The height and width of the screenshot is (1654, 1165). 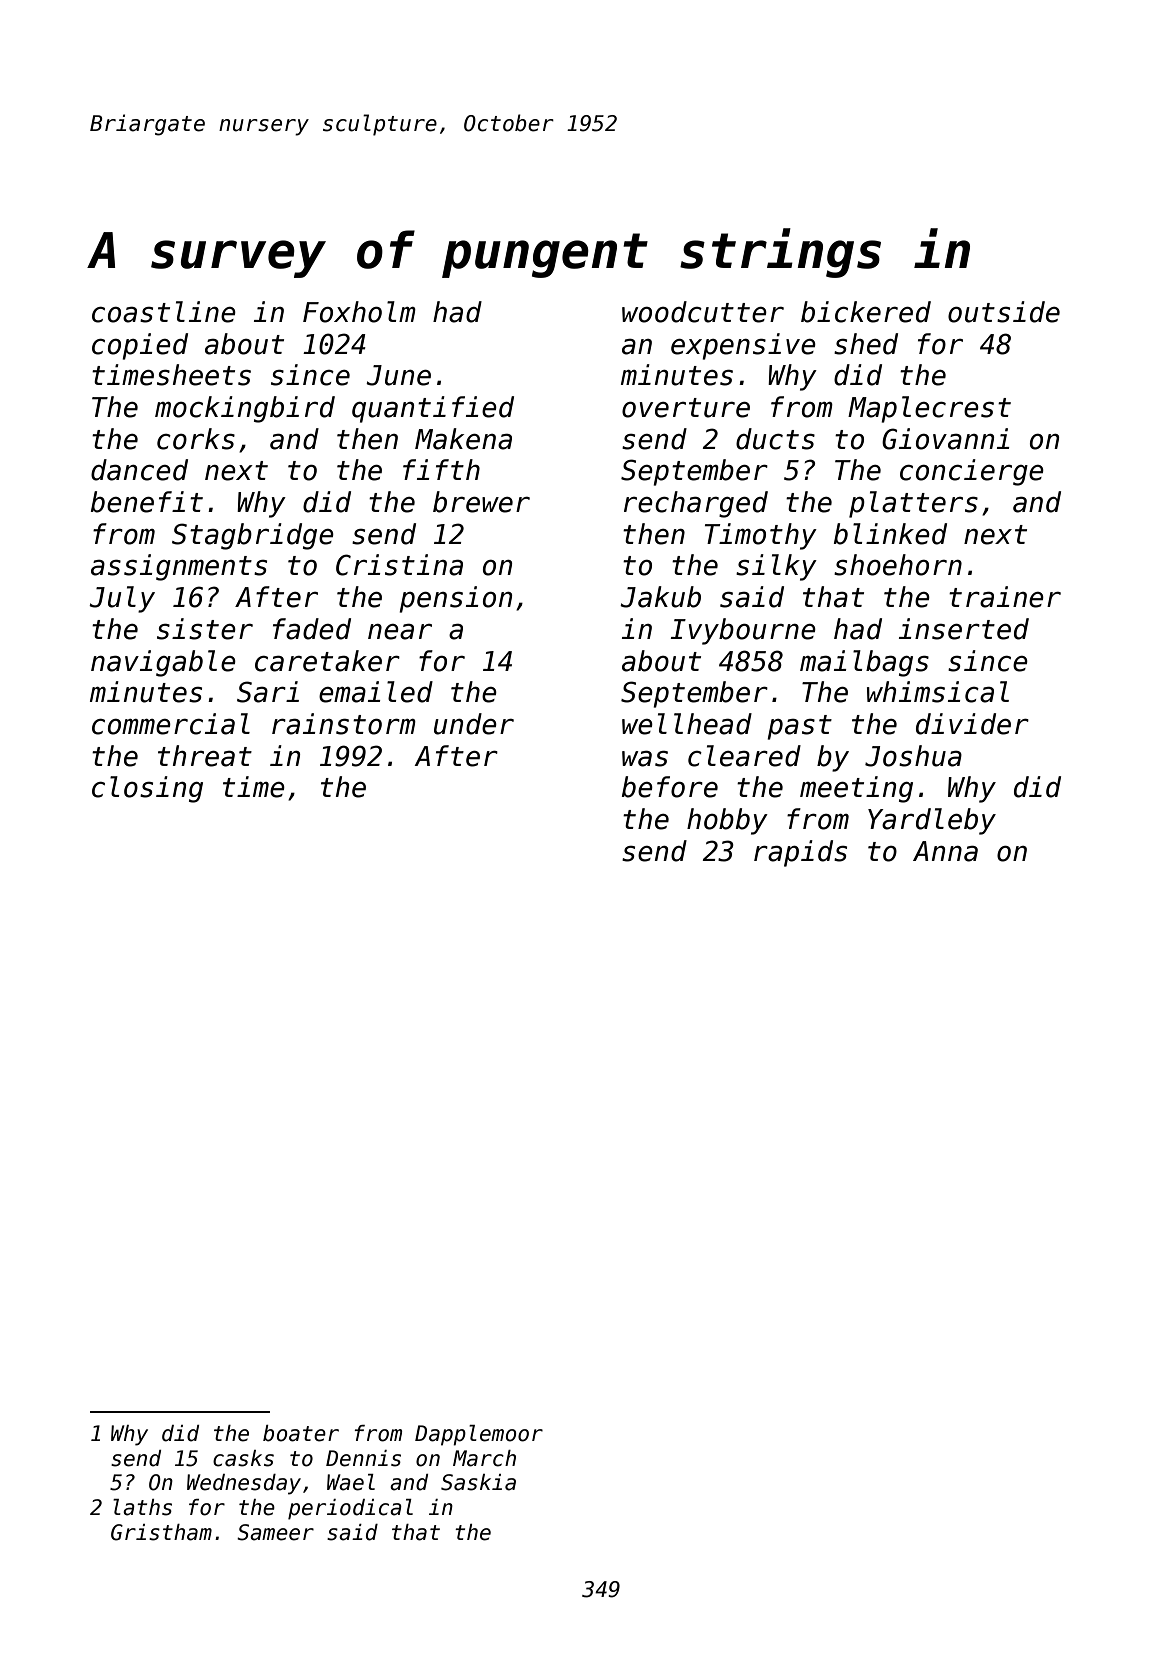 What do you see at coordinates (478, 1482) in the screenshot?
I see `Saskia` at bounding box center [478, 1482].
